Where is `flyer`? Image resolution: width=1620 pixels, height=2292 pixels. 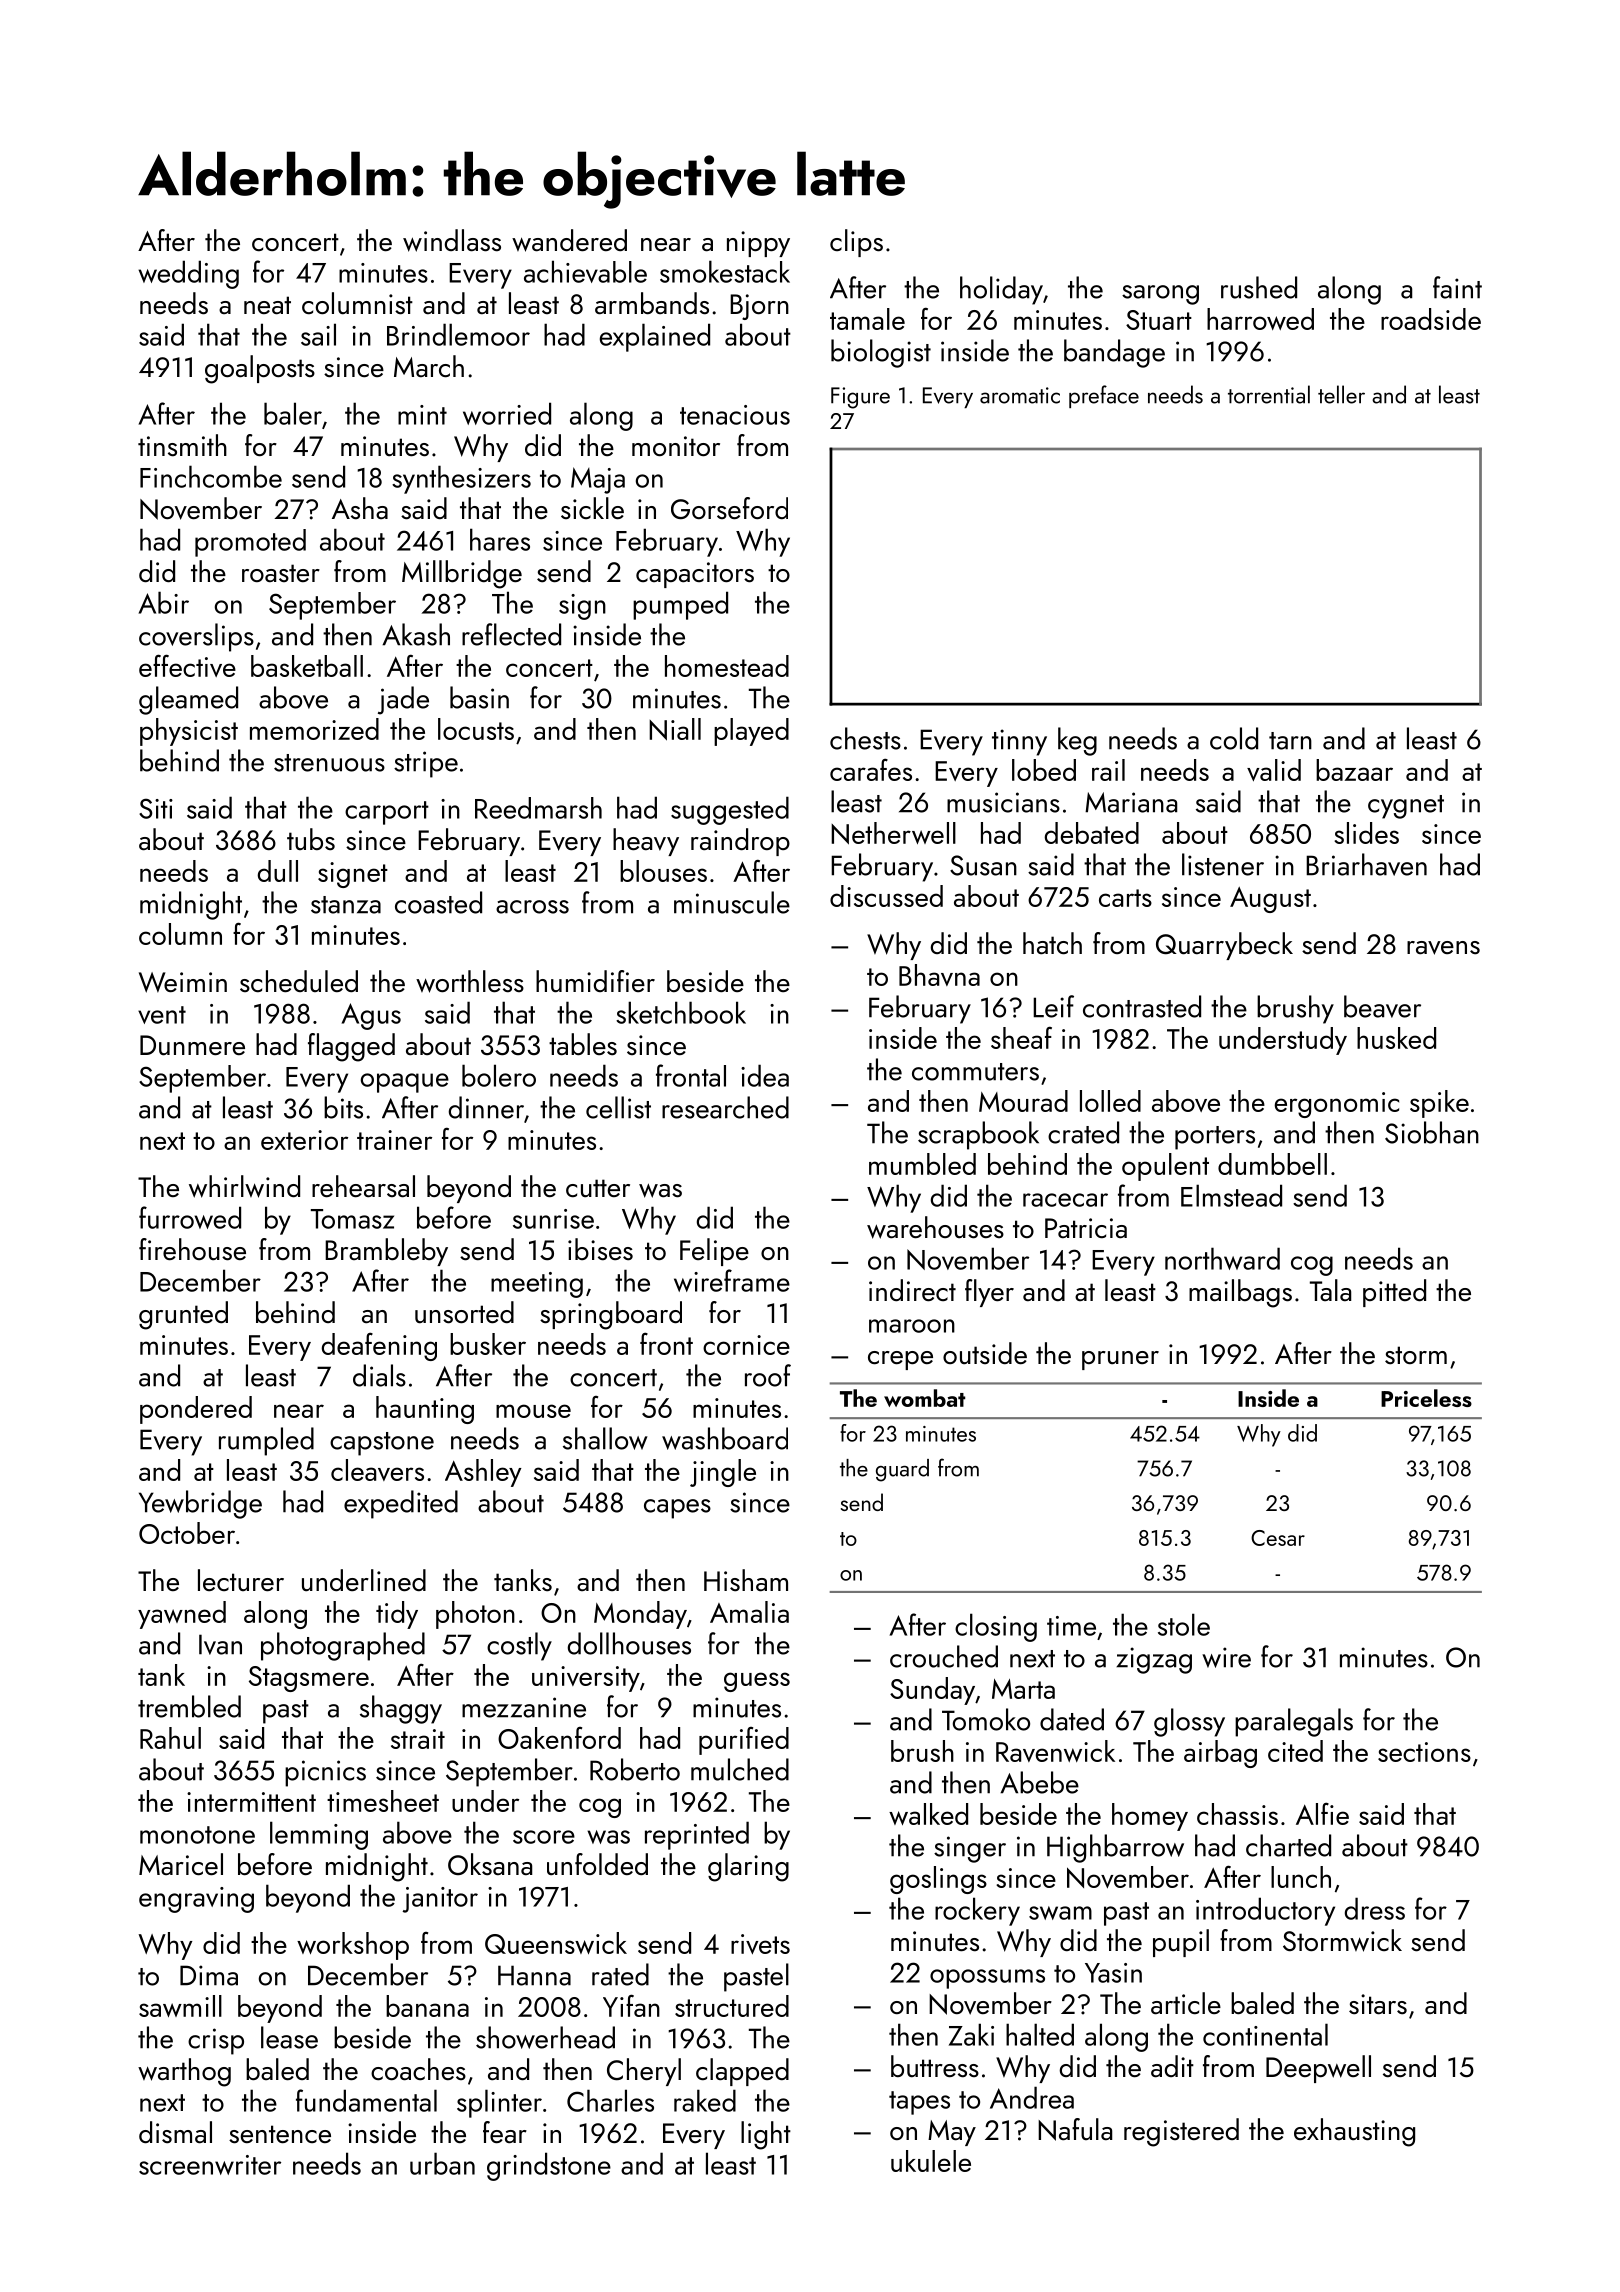 flyer is located at coordinates (989, 1293).
